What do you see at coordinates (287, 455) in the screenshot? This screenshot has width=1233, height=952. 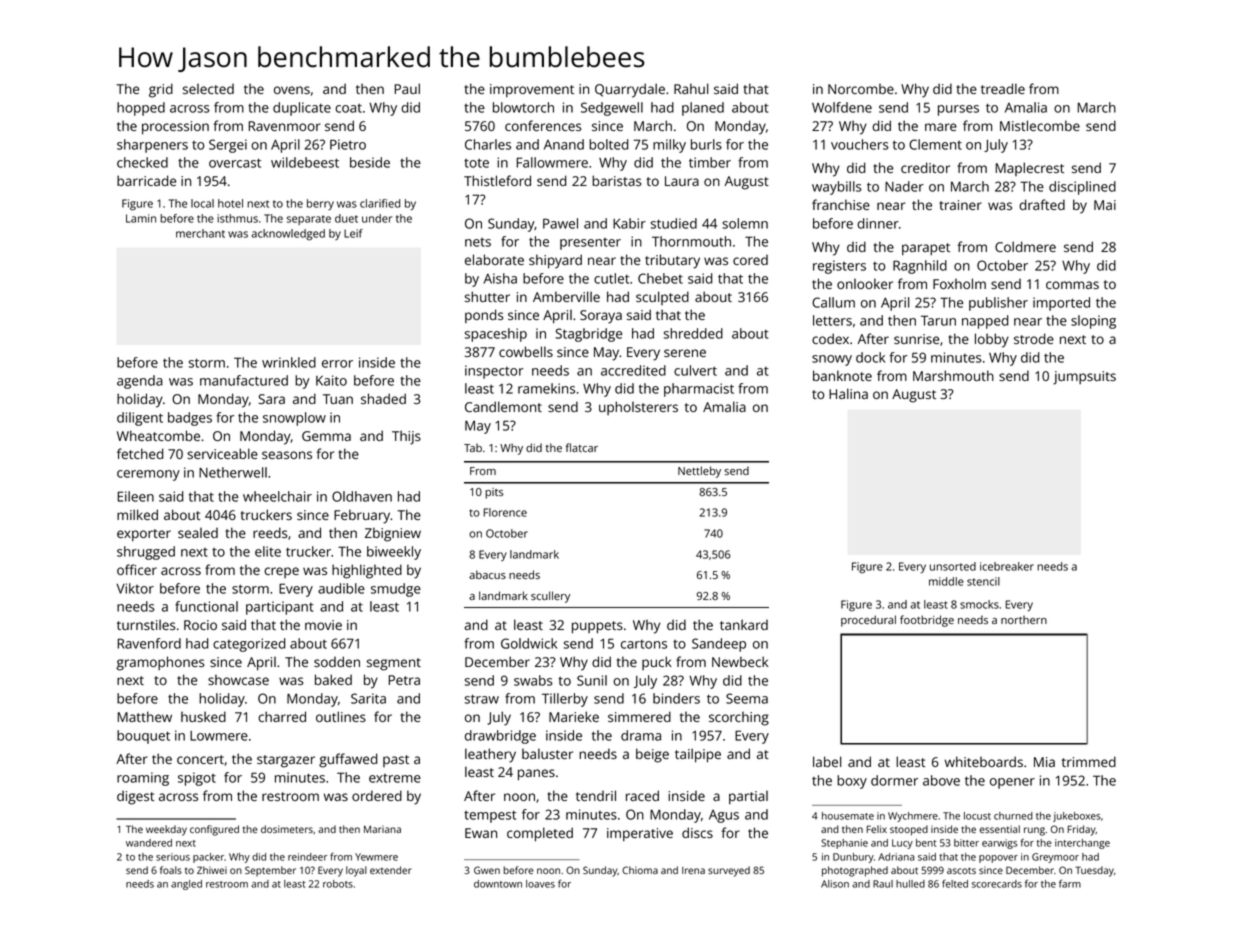 I see `seasons` at bounding box center [287, 455].
